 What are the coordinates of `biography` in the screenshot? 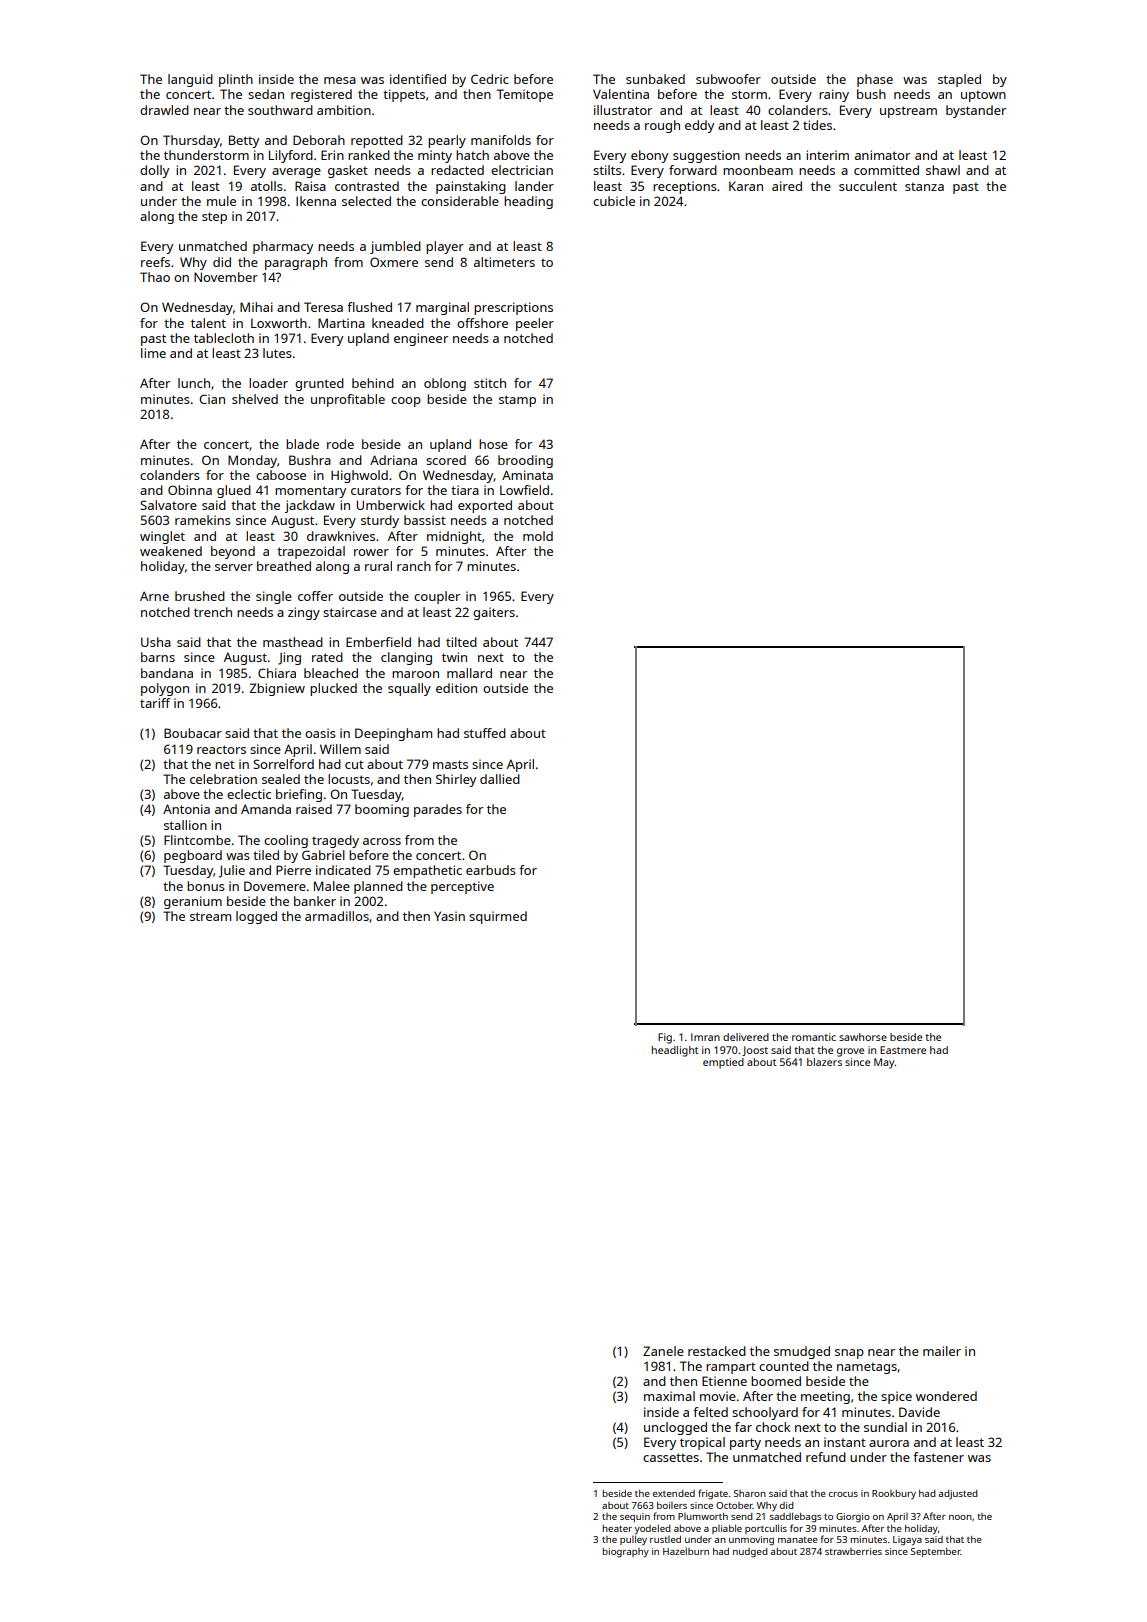 It's located at (625, 1553).
